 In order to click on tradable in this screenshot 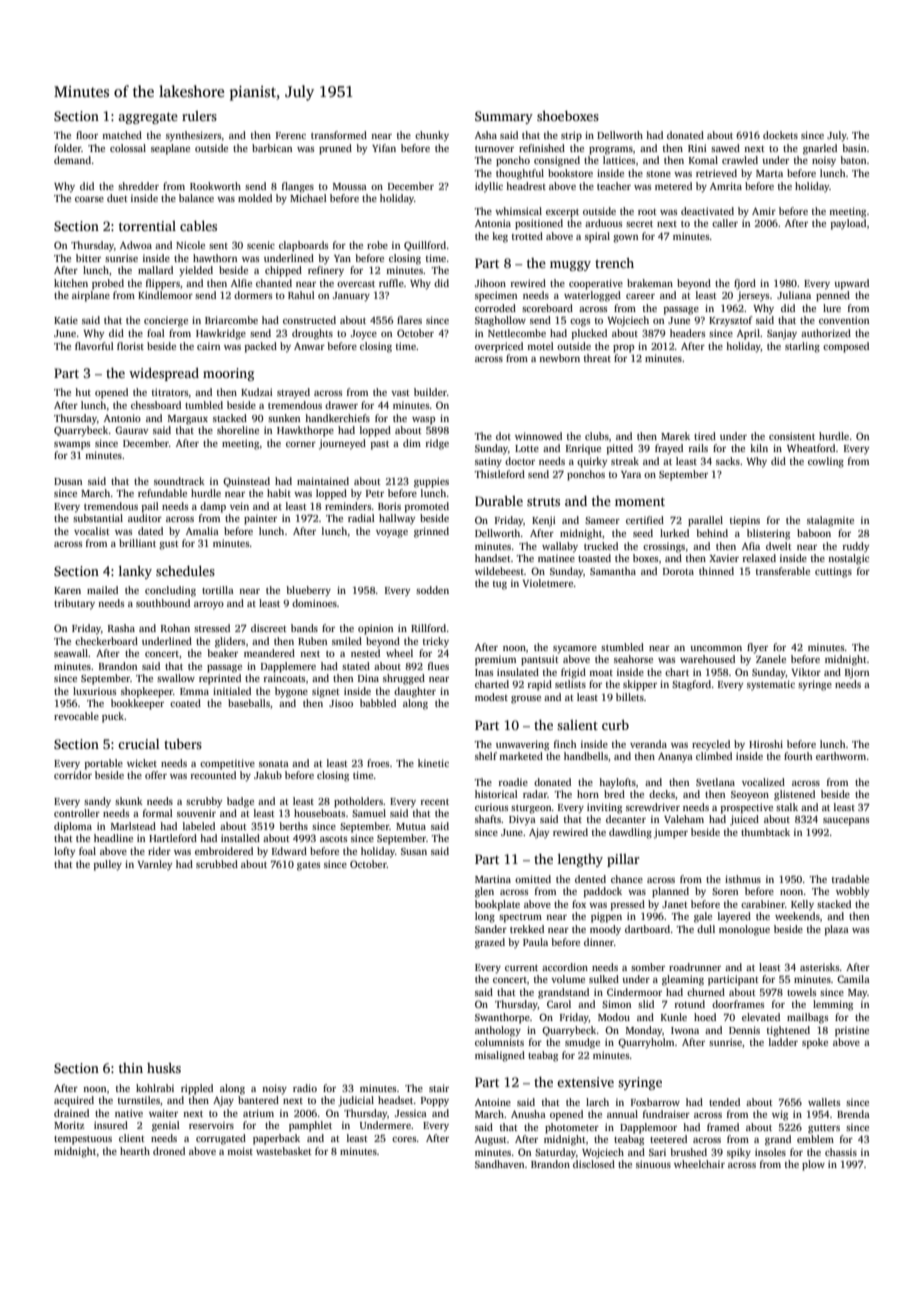, I will do `click(850, 879)`.
